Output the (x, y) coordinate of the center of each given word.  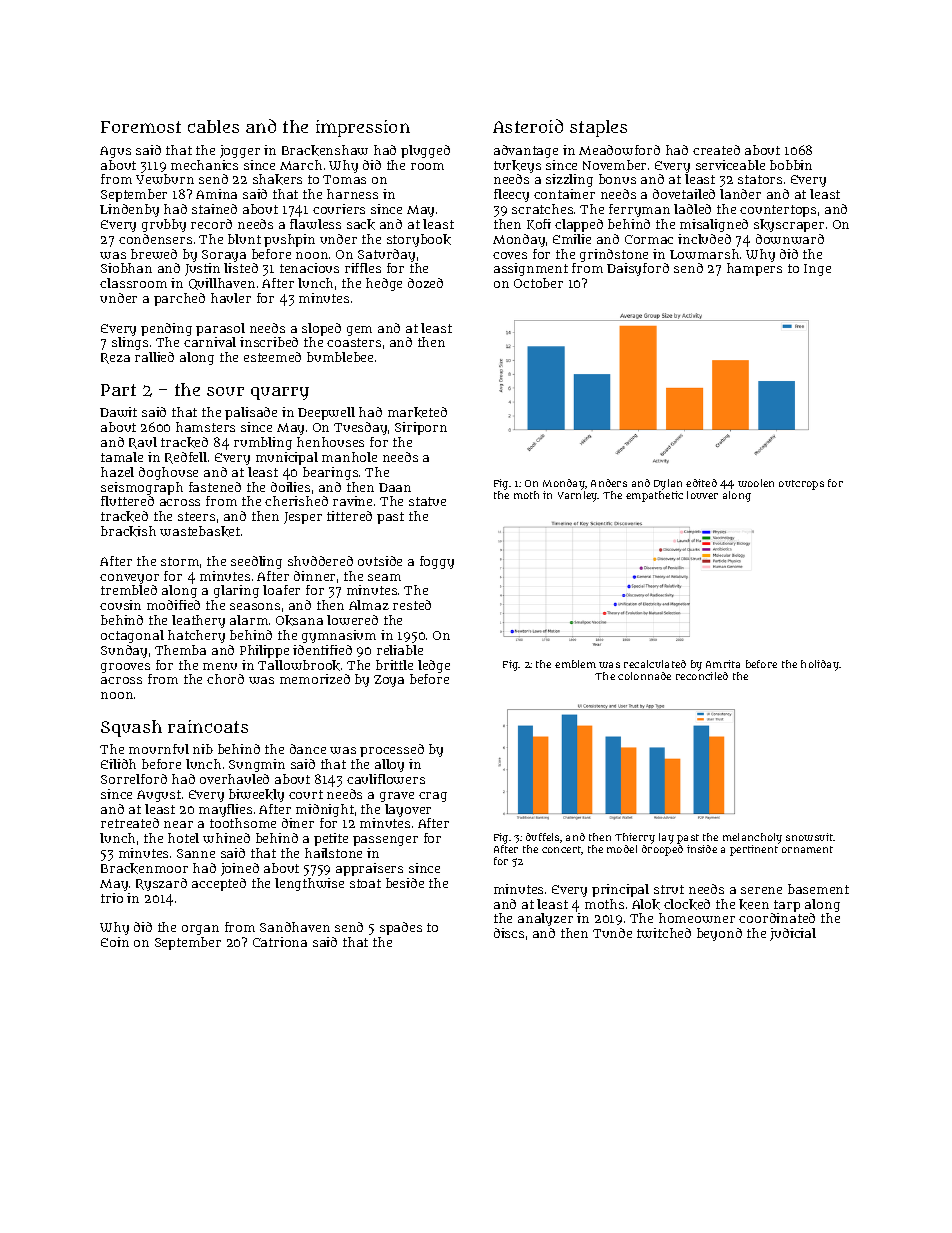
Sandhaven (295, 927)
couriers (339, 209)
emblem (575, 664)
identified (322, 650)
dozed (425, 283)
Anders (609, 483)
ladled (692, 209)
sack (361, 224)
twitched (664, 933)
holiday (820, 665)
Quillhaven (222, 284)
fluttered (127, 501)
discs (509, 933)
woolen (756, 483)
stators (760, 179)
